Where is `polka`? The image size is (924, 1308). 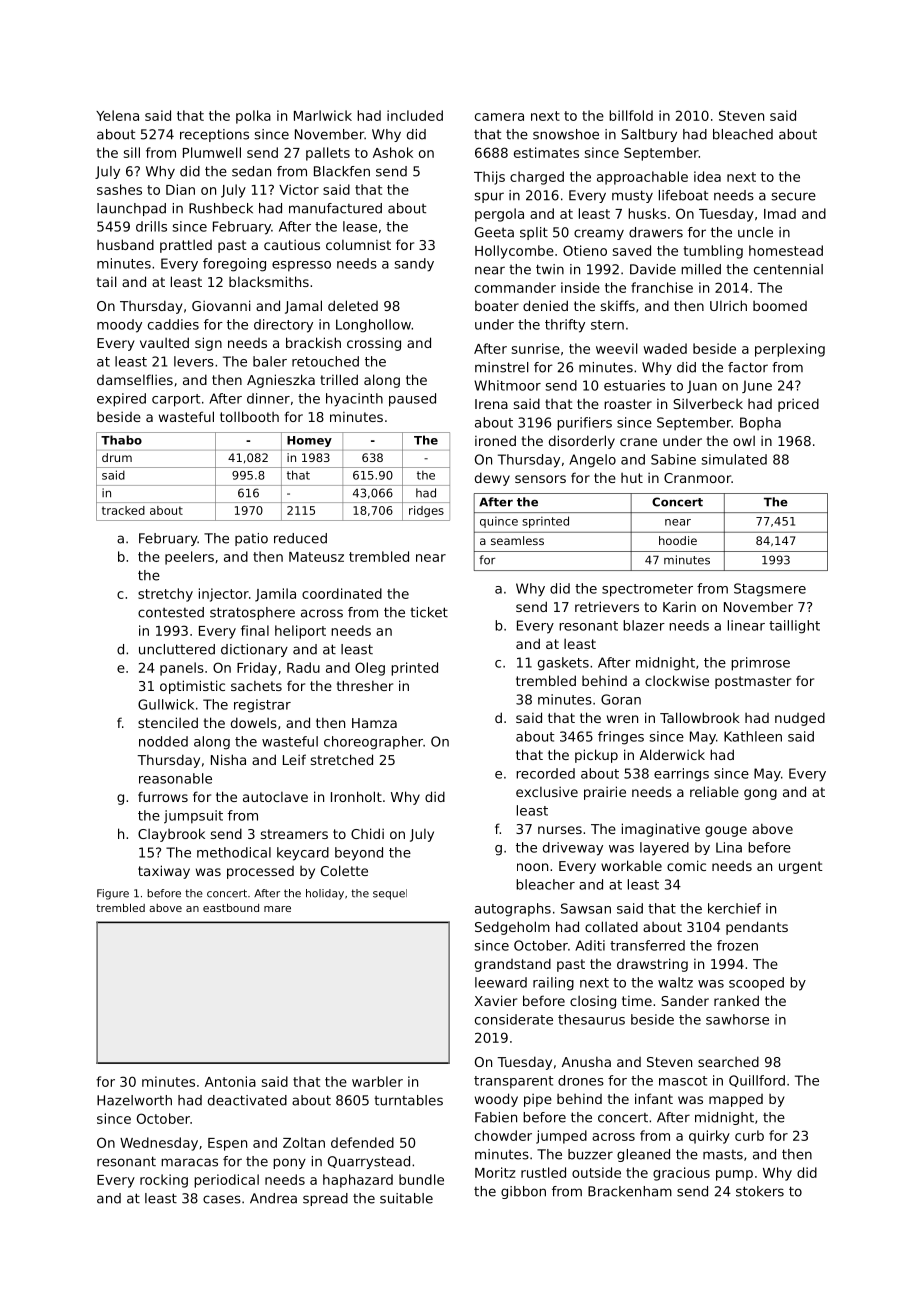 polka is located at coordinates (253, 117).
